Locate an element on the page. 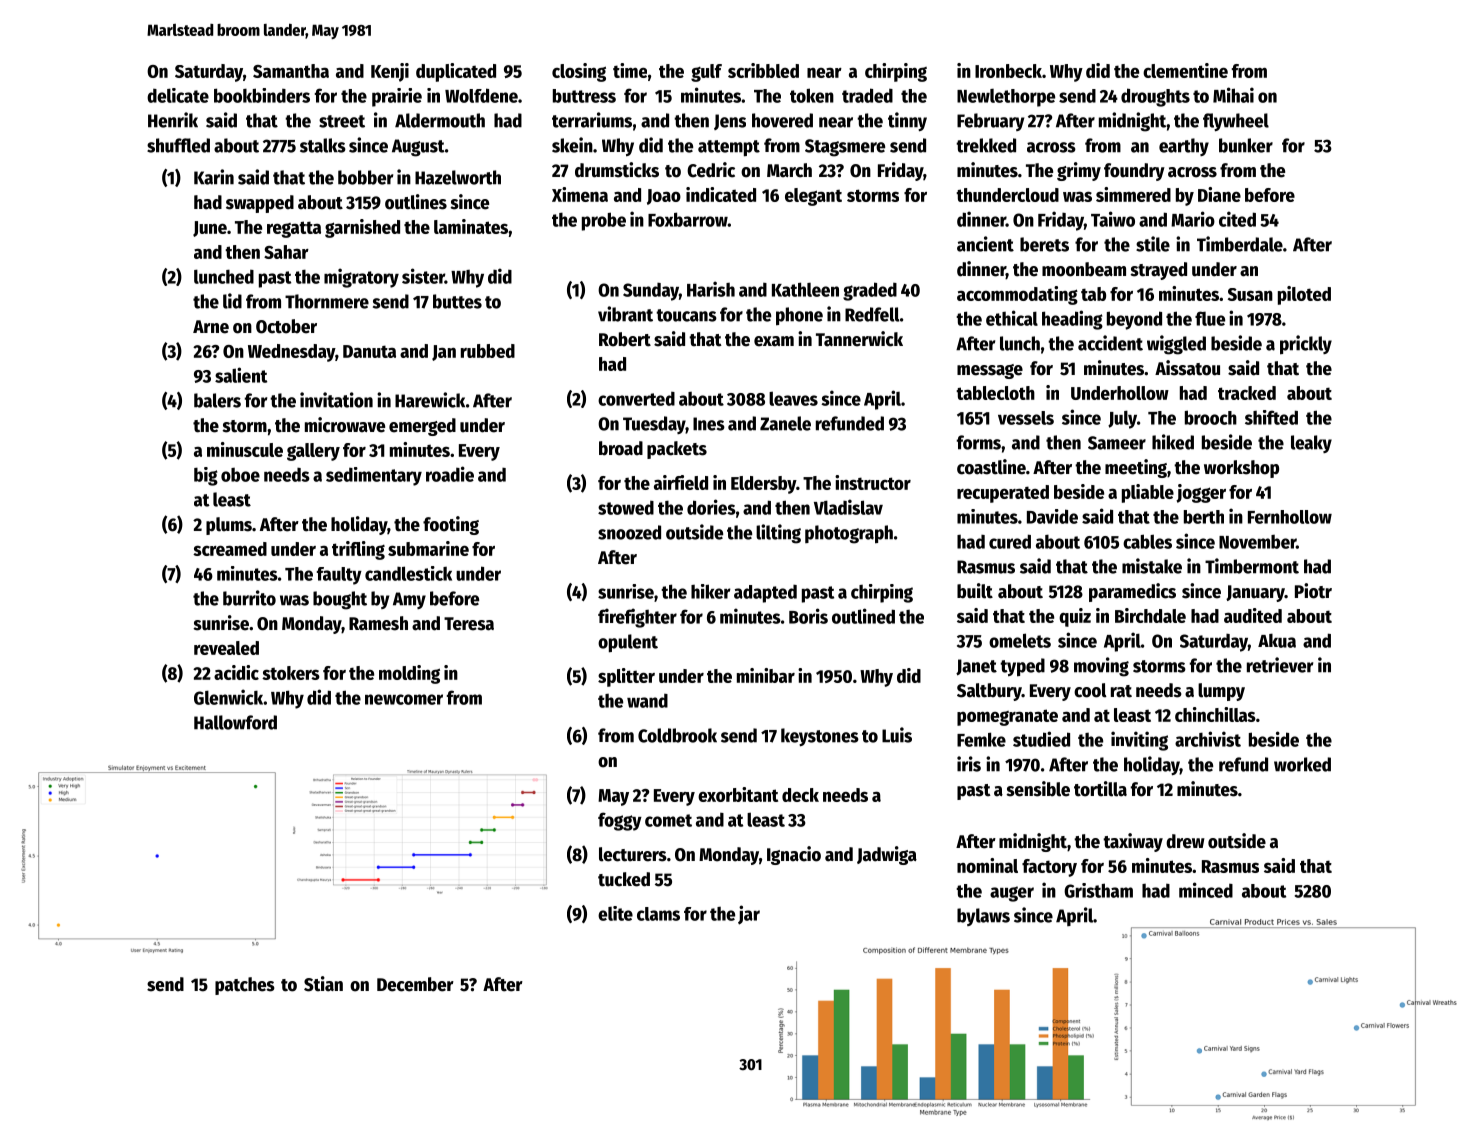 Image resolution: width=1479 pixels, height=1143 pixels. Luis is located at coordinates (897, 735).
